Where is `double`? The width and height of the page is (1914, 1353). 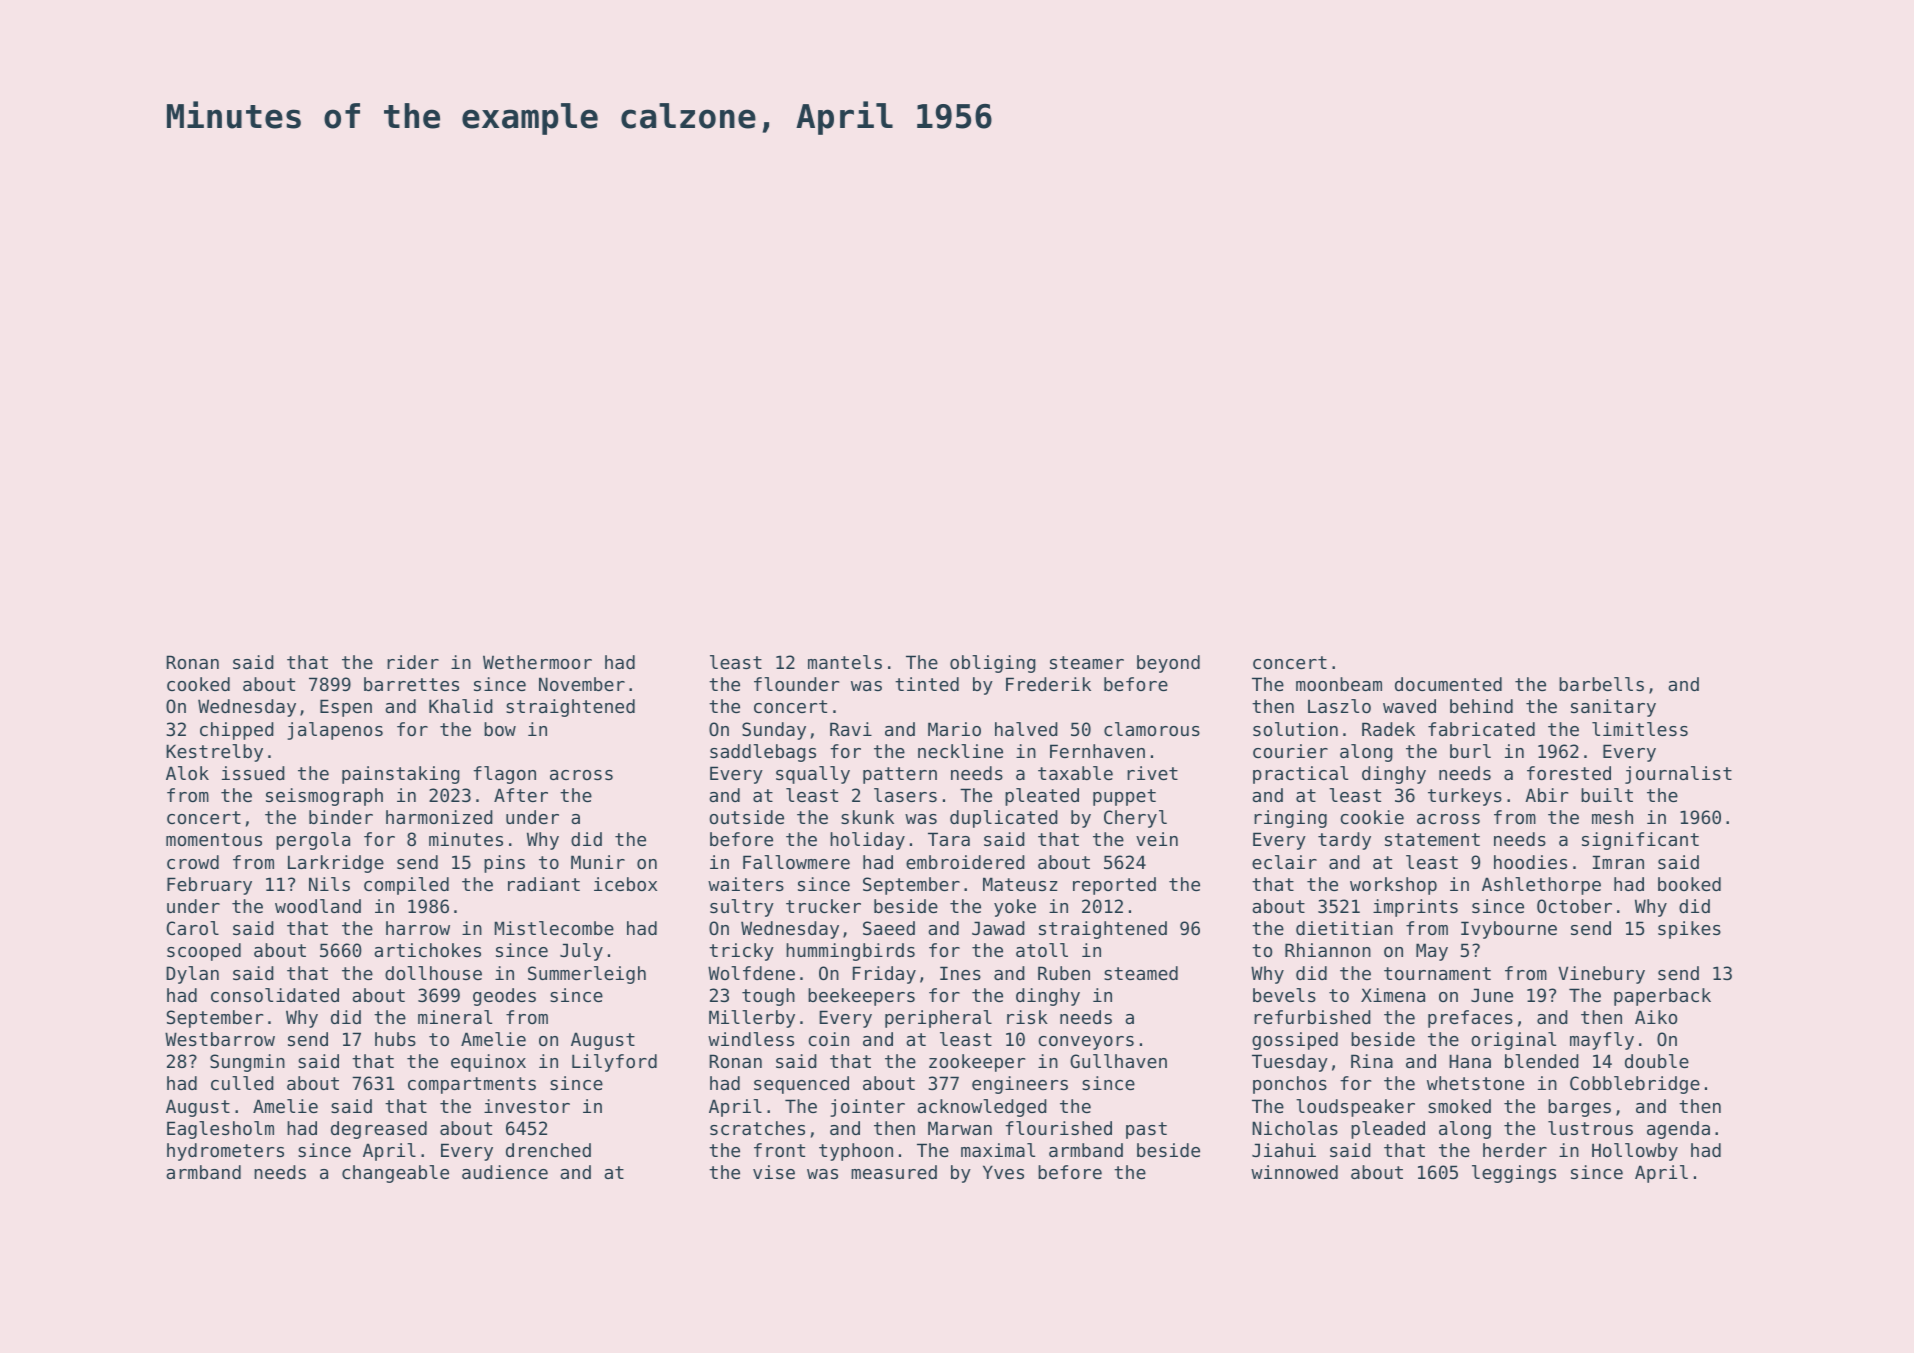
double is located at coordinates (1657, 1061).
